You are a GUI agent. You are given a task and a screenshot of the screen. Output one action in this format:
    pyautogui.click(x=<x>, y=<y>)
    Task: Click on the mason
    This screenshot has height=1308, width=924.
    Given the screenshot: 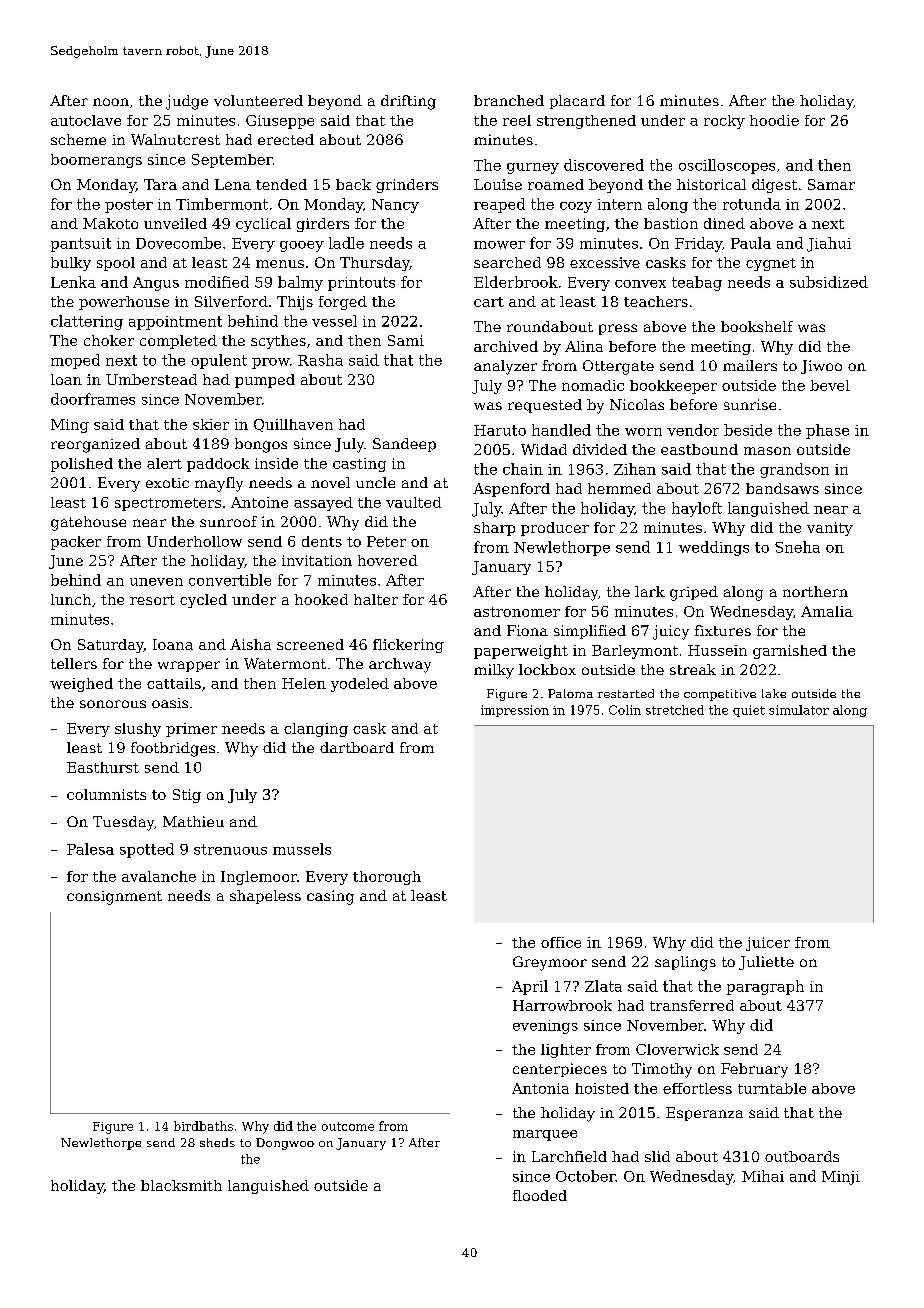 What is the action you would take?
    pyautogui.click(x=767, y=451)
